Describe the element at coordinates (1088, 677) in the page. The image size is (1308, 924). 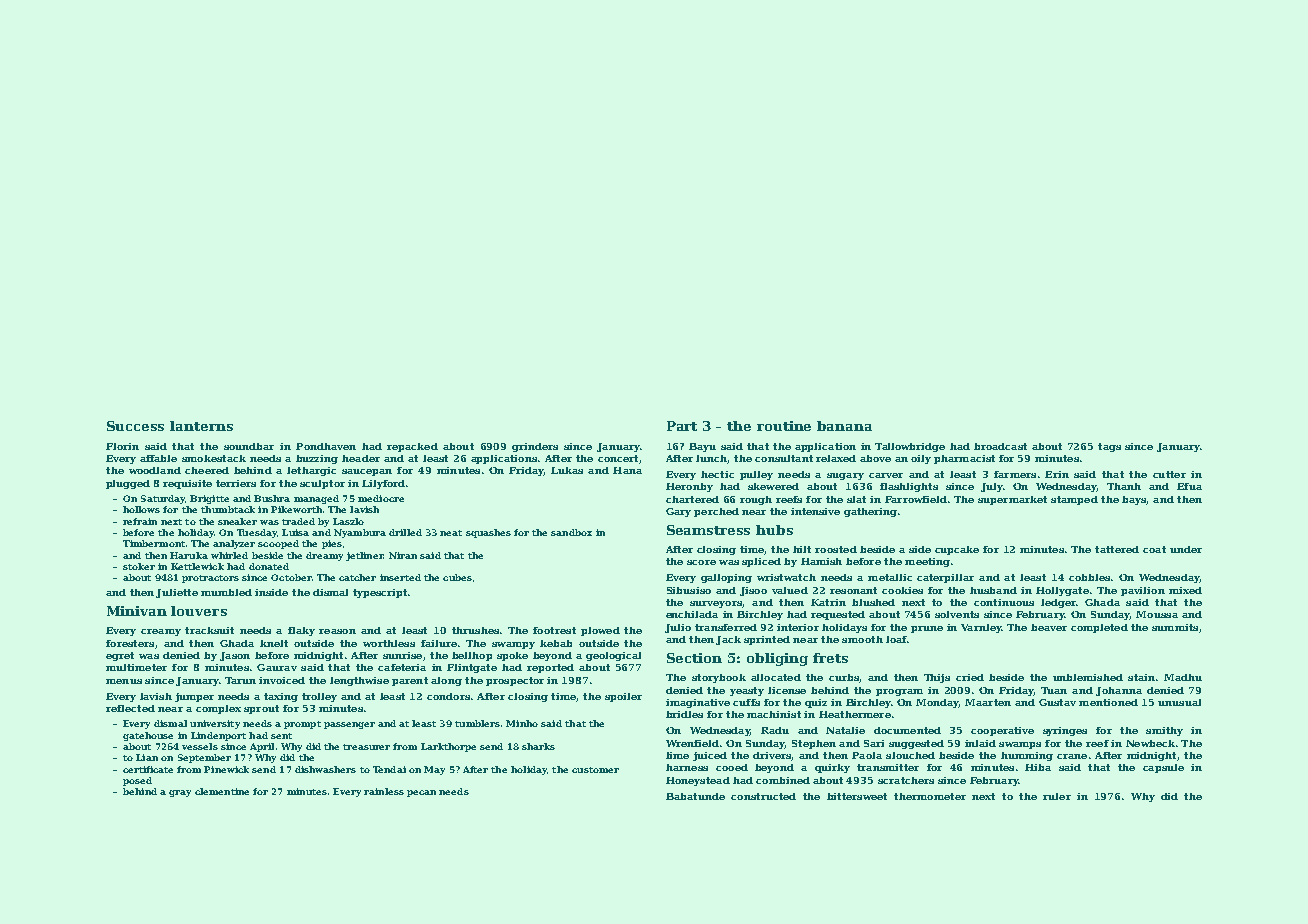
I see `unblemished` at that location.
